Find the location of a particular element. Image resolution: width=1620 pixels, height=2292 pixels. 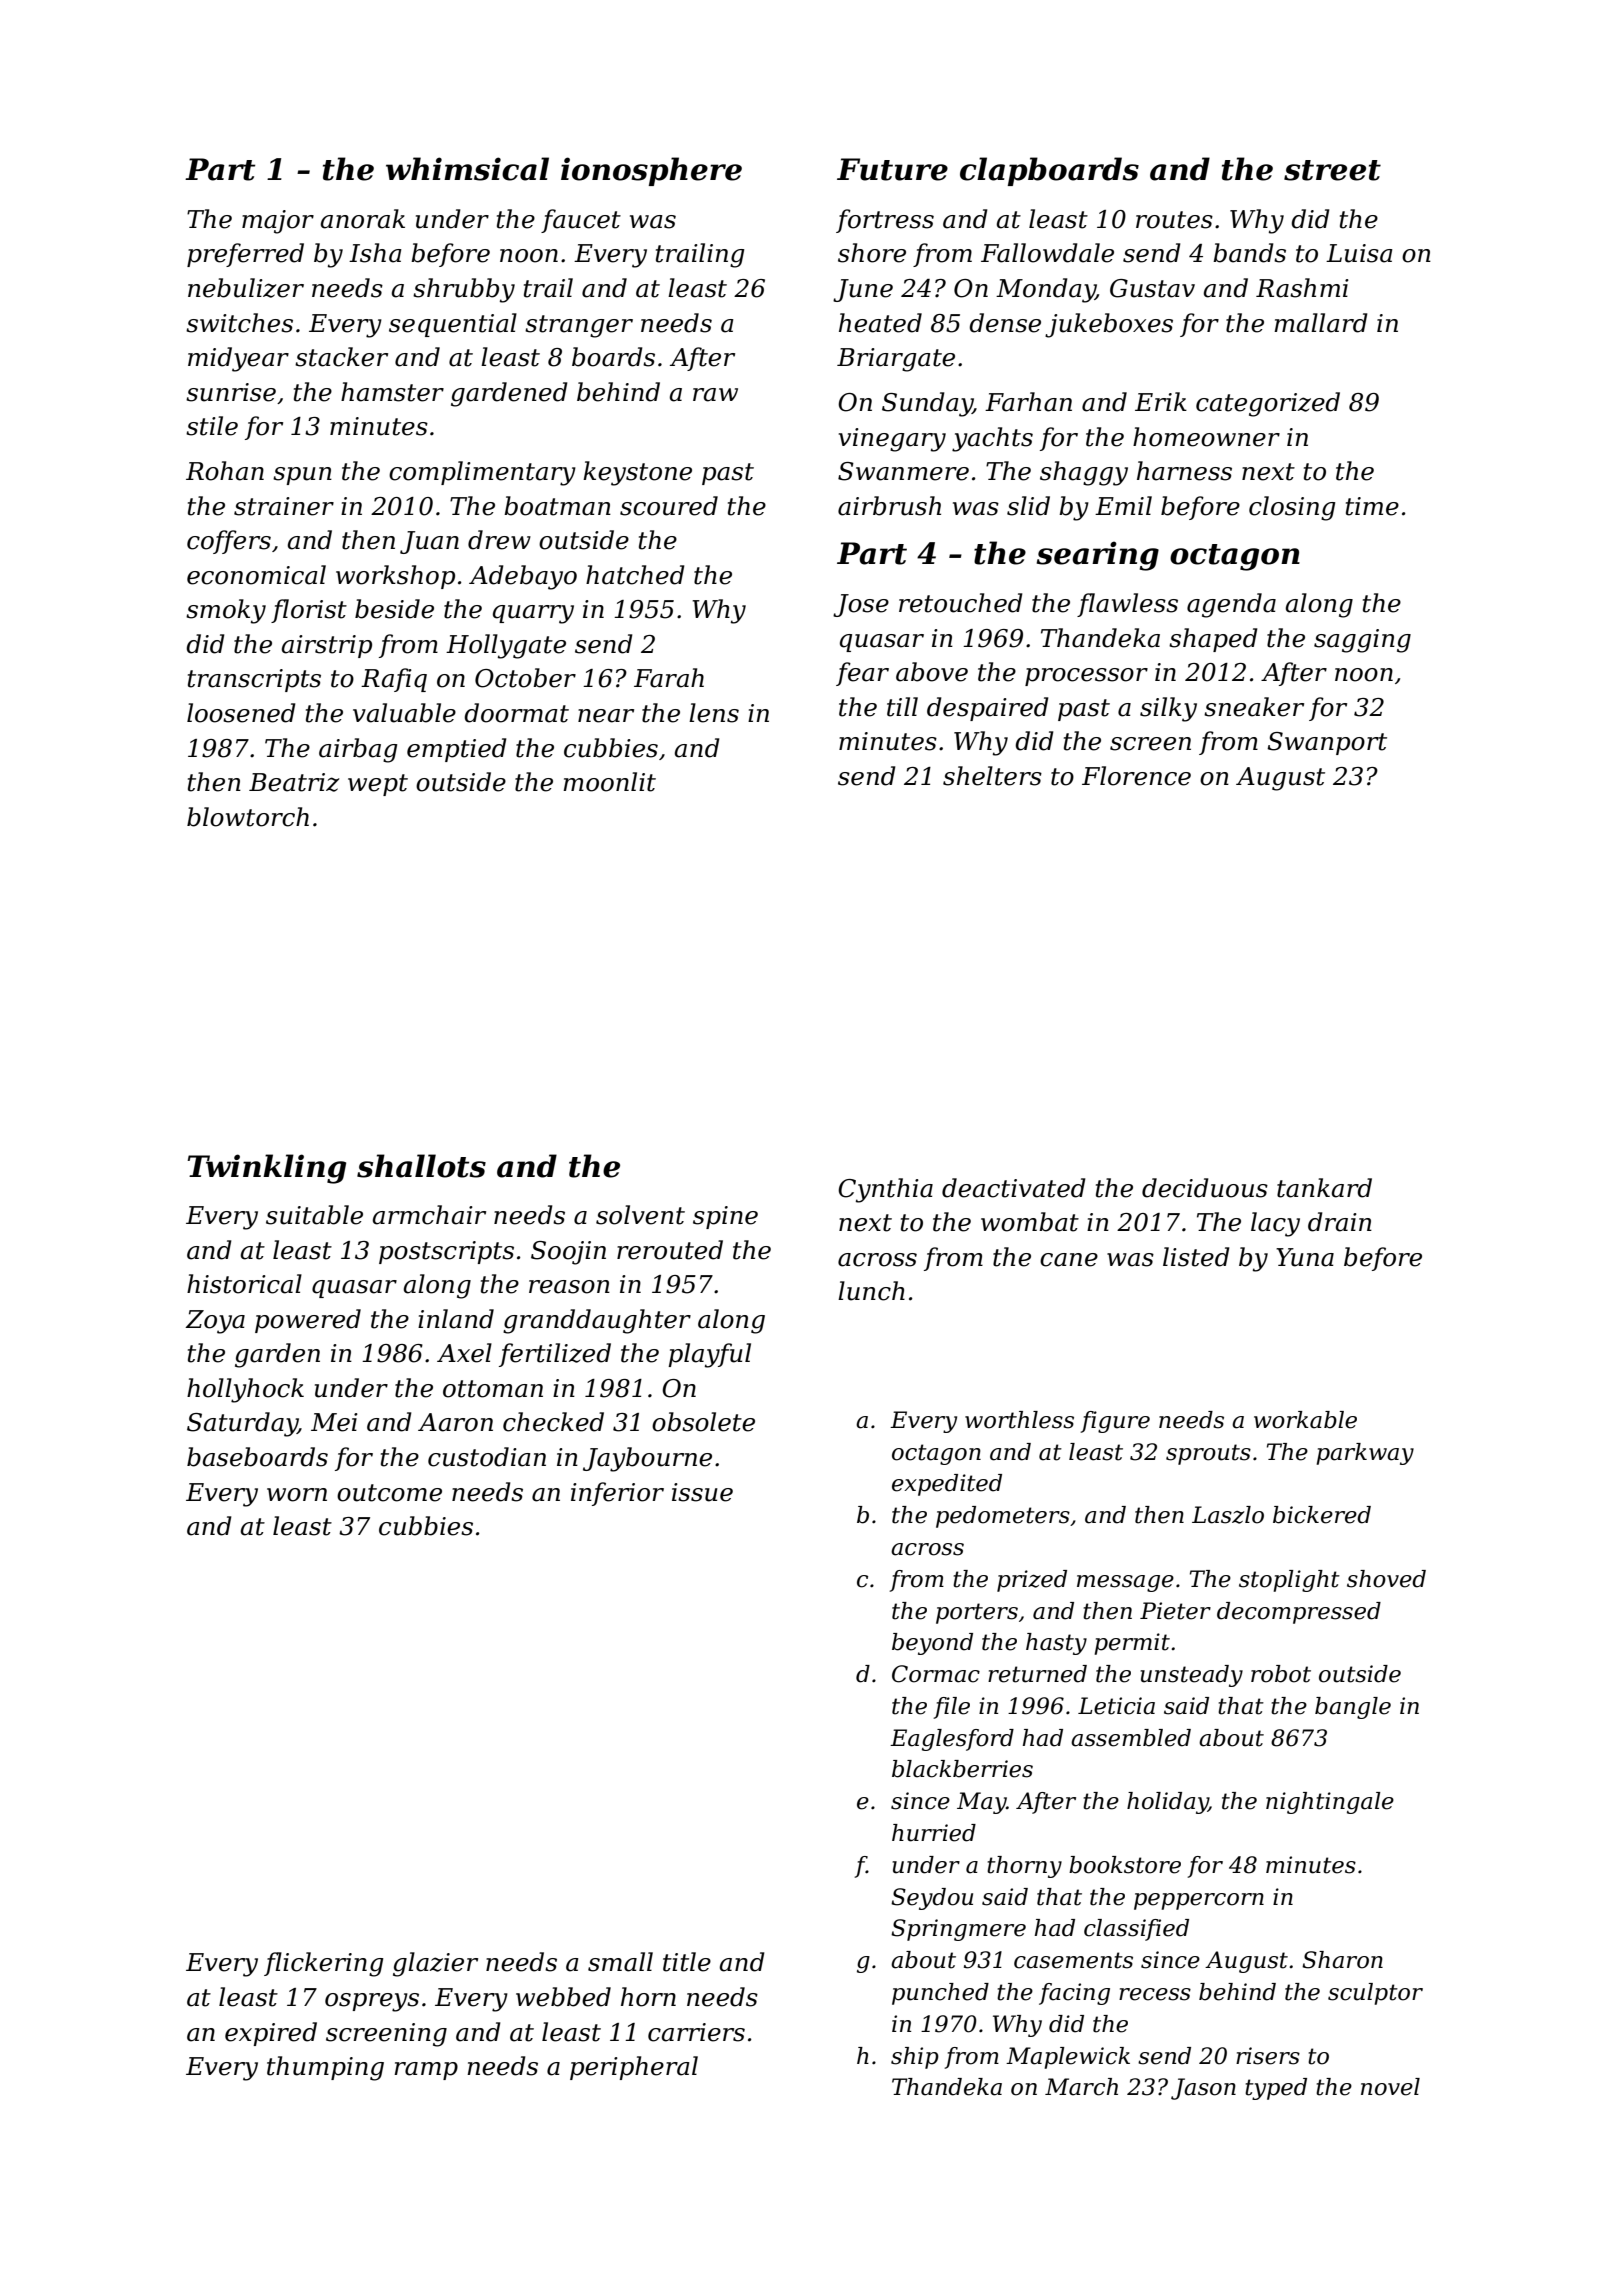

Eaglesford is located at coordinates (952, 1740).
